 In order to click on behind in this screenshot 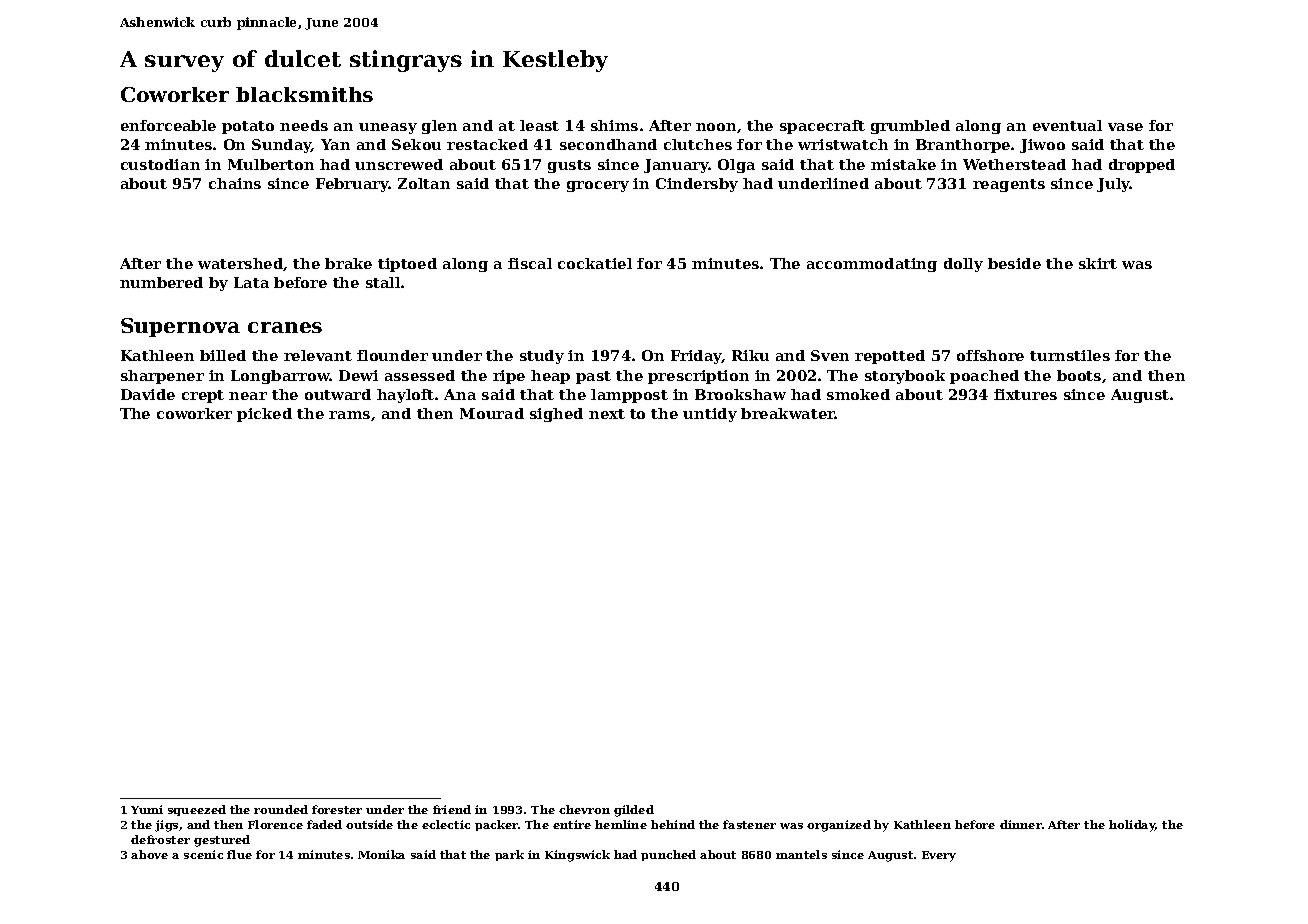, I will do `click(673, 824)`.
